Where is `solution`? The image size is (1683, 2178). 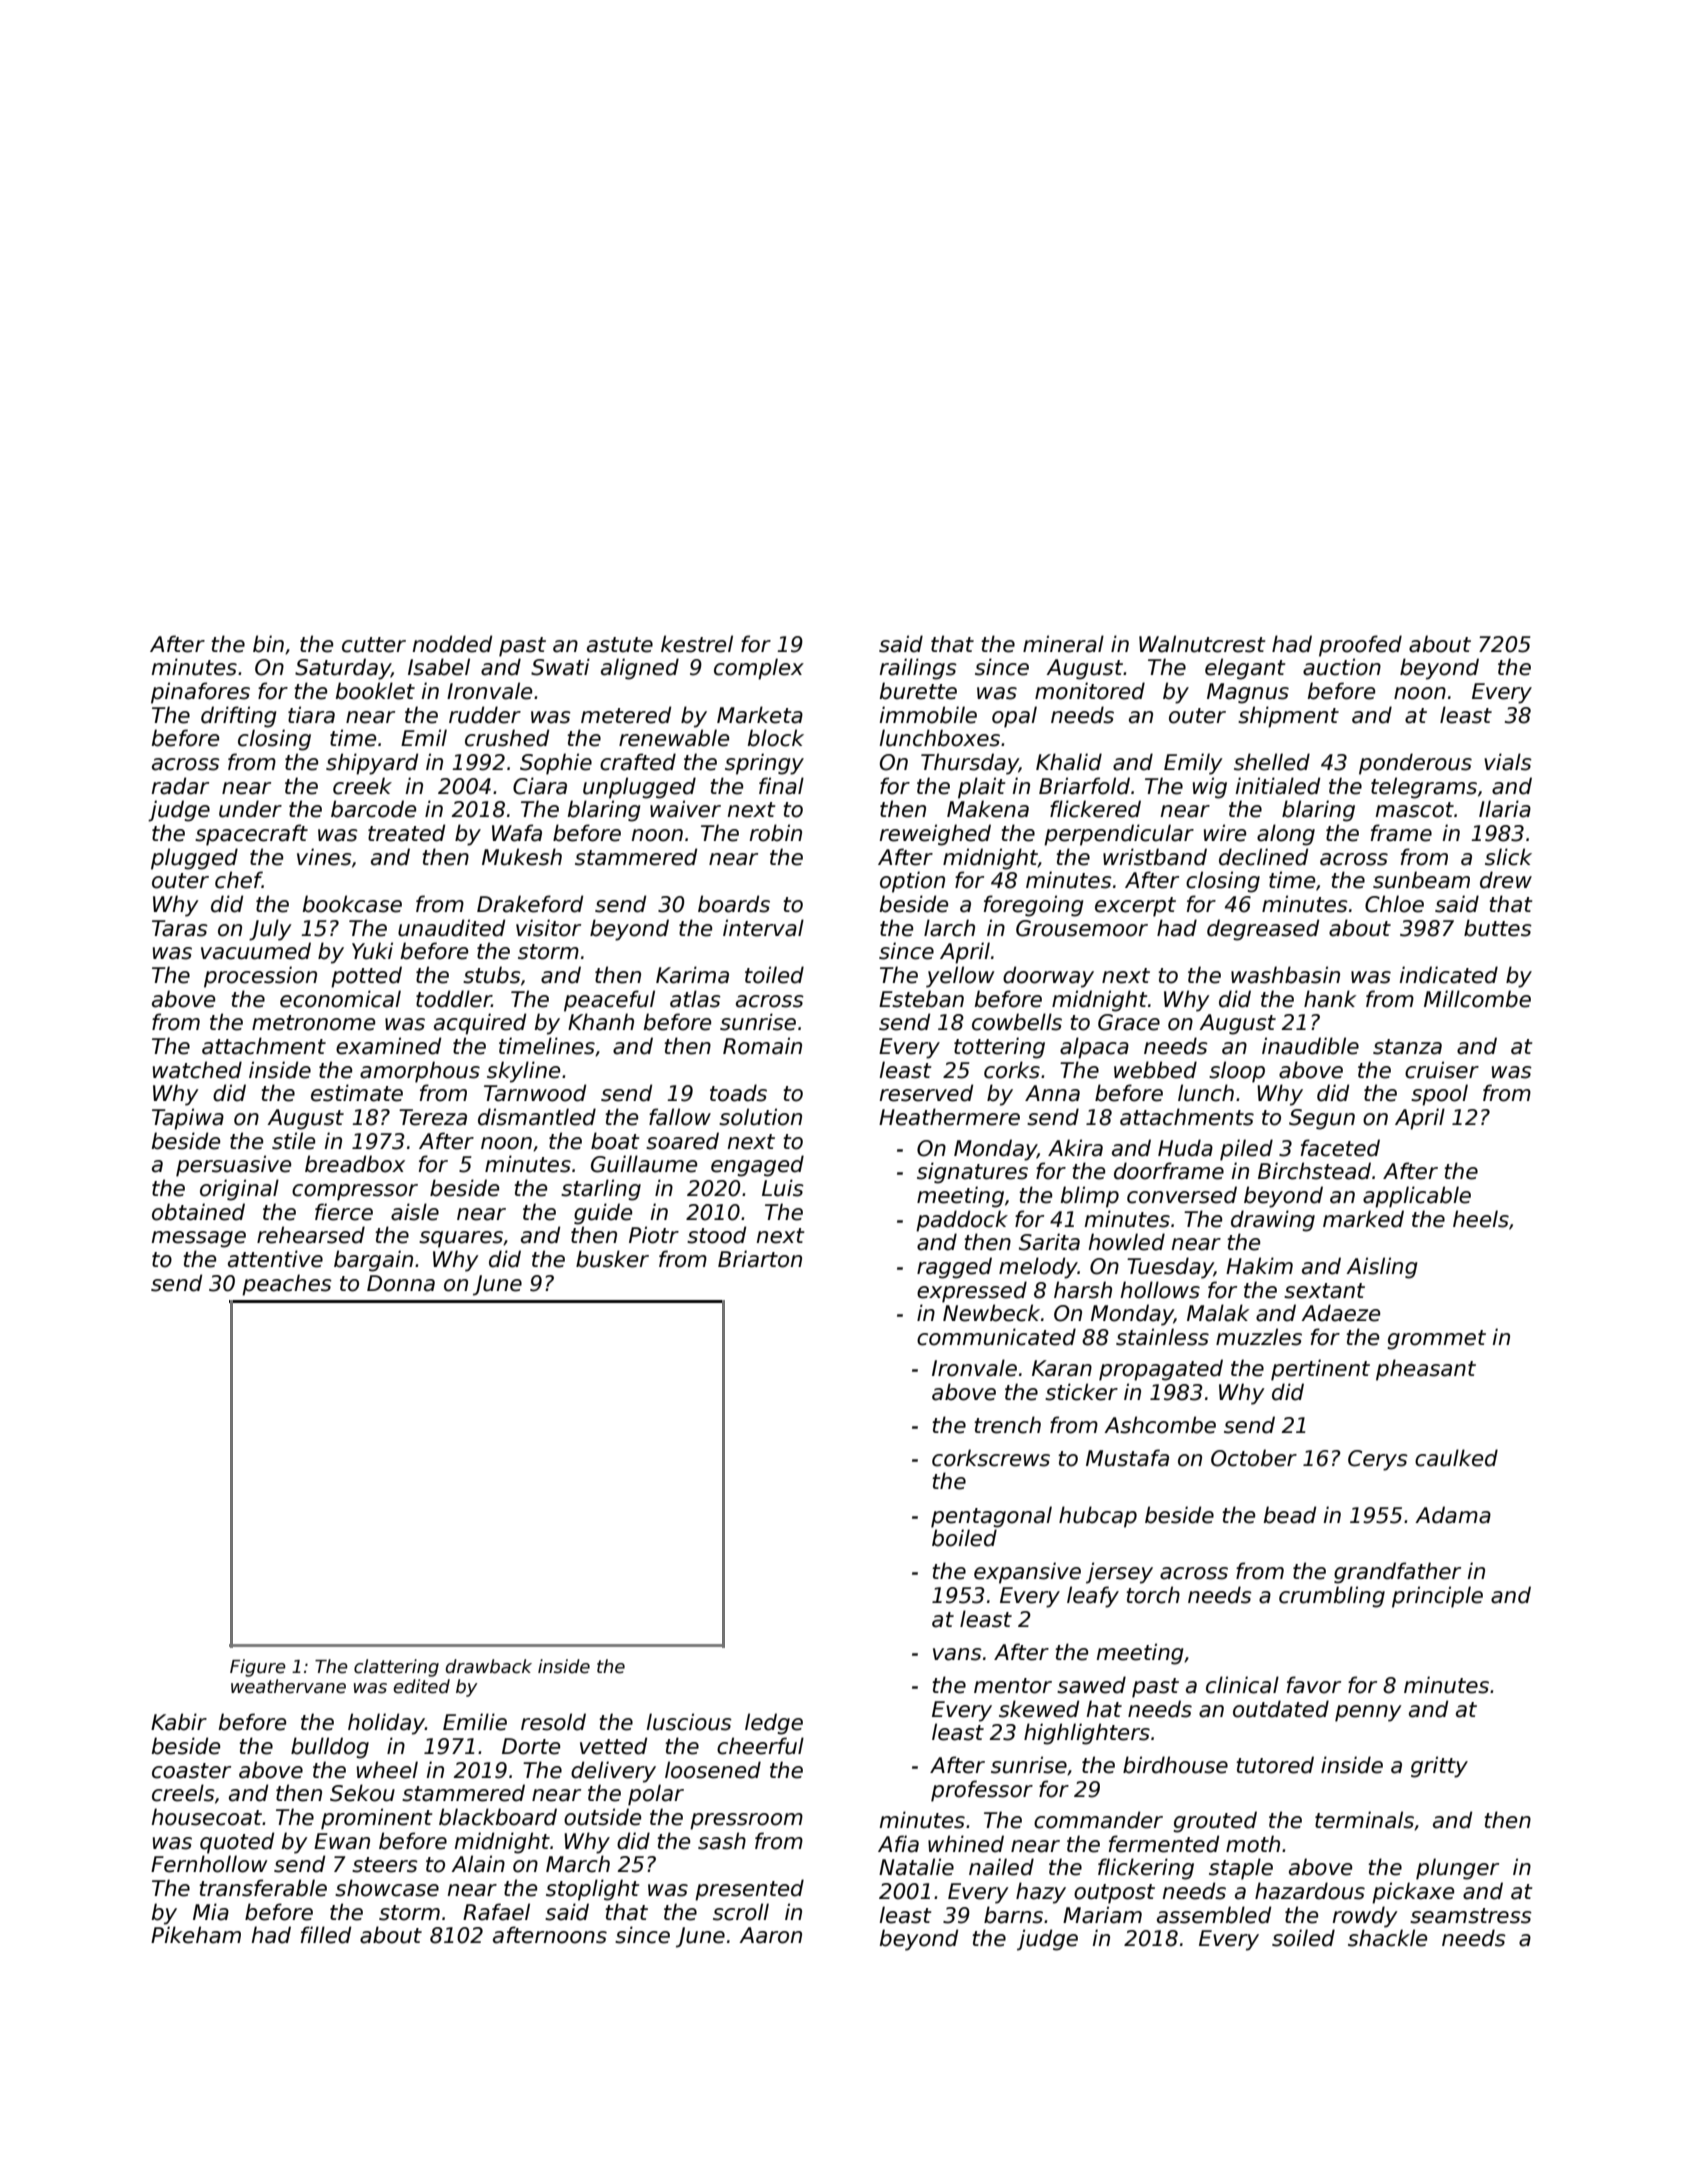 solution is located at coordinates (760, 1117).
